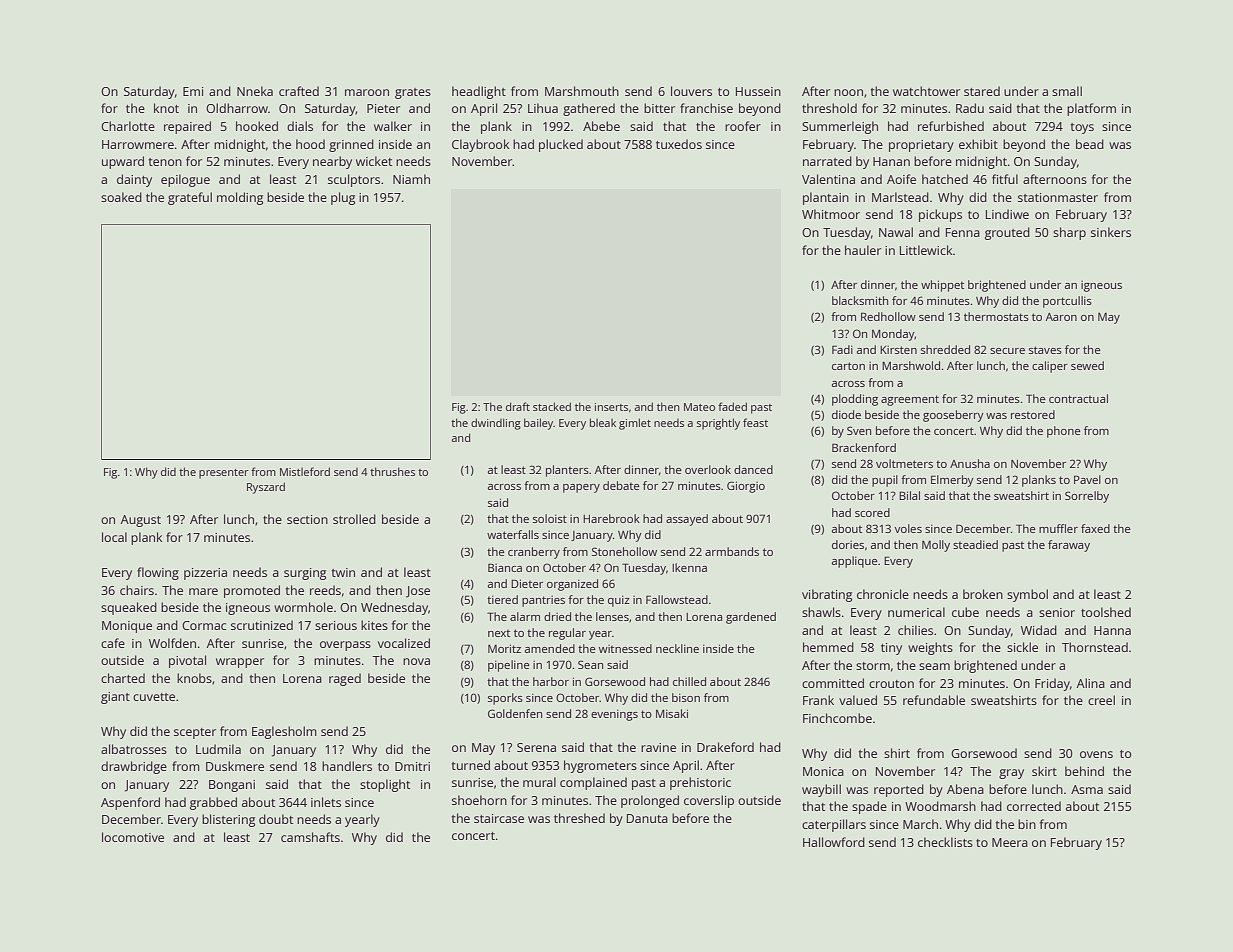 This document has width=1233, height=952. What do you see at coordinates (834, 842) in the document?
I see `Hallowford` at bounding box center [834, 842].
